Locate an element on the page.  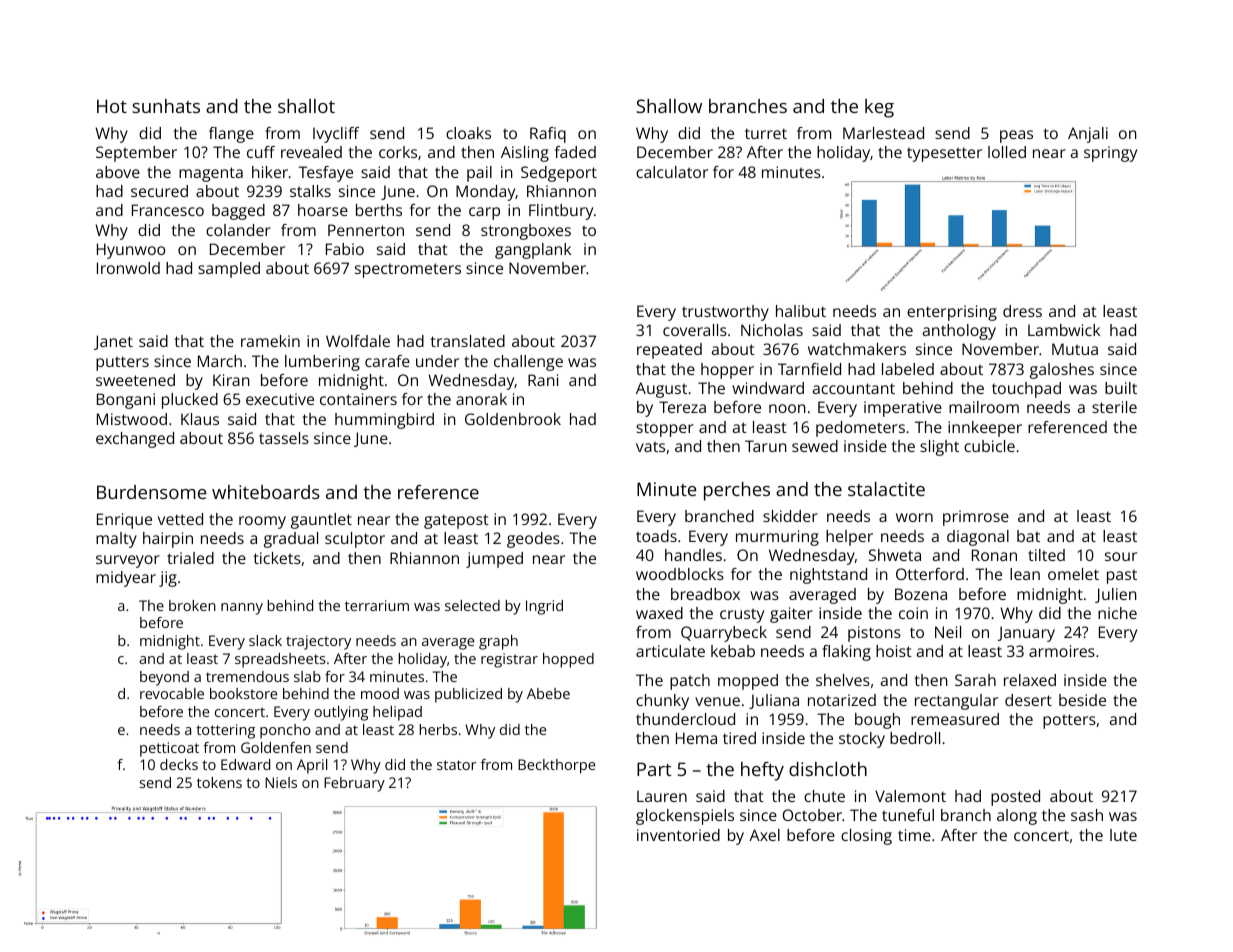
shallot is located at coordinates (306, 106).
